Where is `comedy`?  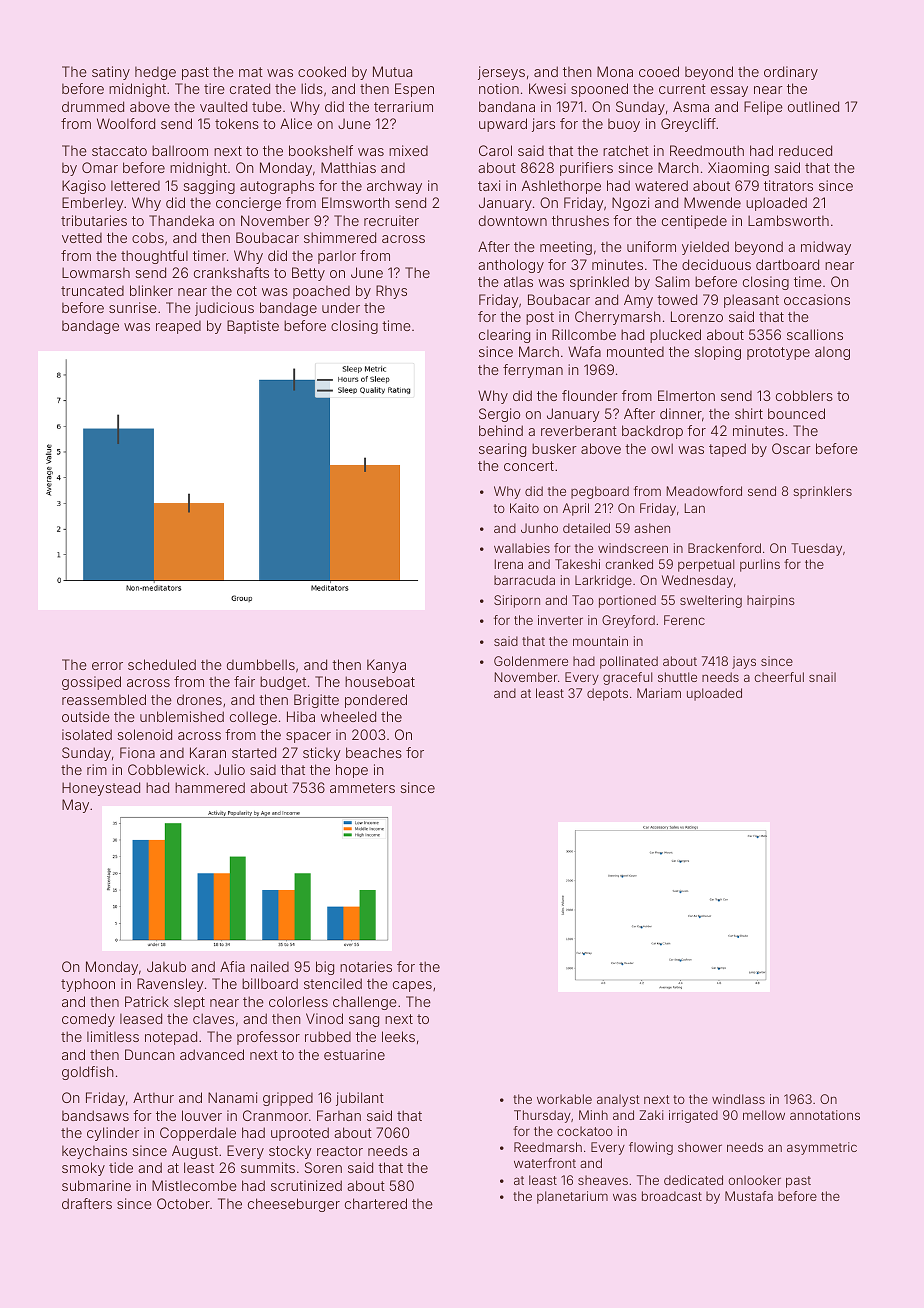
comedy is located at coordinates (88, 1020).
